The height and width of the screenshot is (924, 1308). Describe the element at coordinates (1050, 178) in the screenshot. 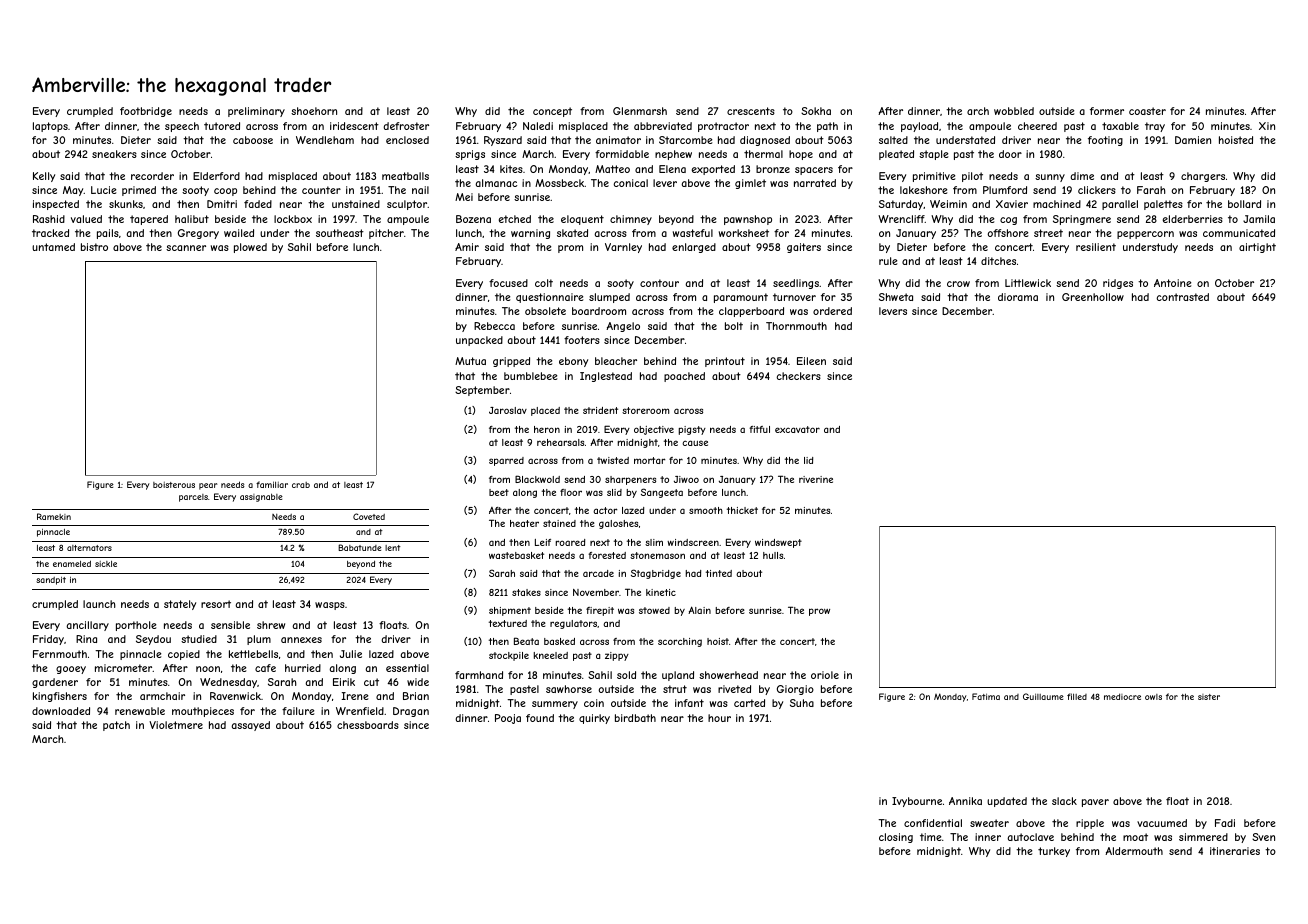

I see `sunny` at that location.
